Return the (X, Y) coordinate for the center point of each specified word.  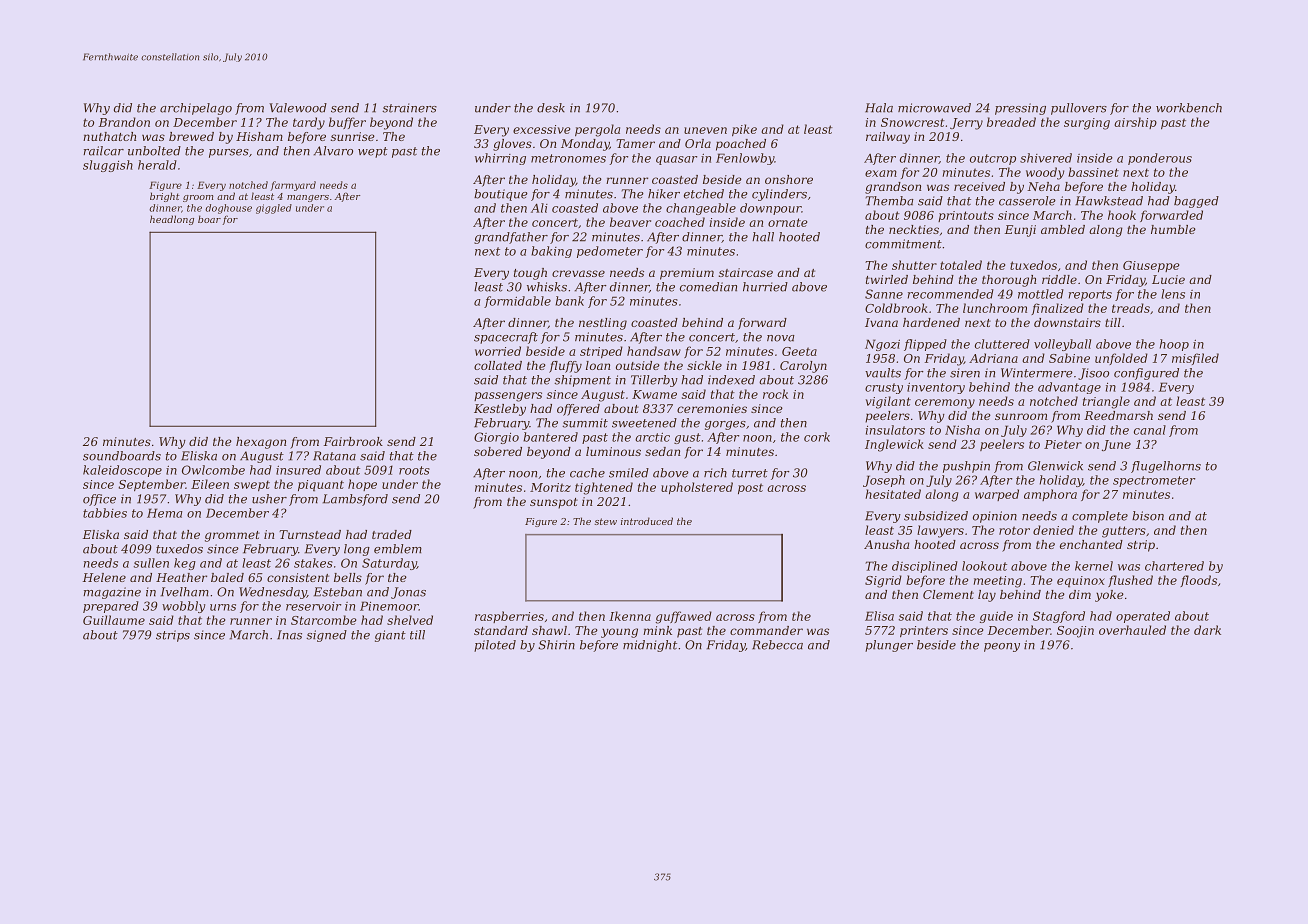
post (750, 488)
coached (680, 222)
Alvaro (333, 151)
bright (165, 197)
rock (775, 394)
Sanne (884, 294)
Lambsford (355, 500)
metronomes (568, 158)
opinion (995, 517)
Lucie (1168, 279)
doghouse (228, 209)
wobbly (183, 607)
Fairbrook (353, 441)
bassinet (1093, 172)
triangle (1106, 402)
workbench (1189, 108)
